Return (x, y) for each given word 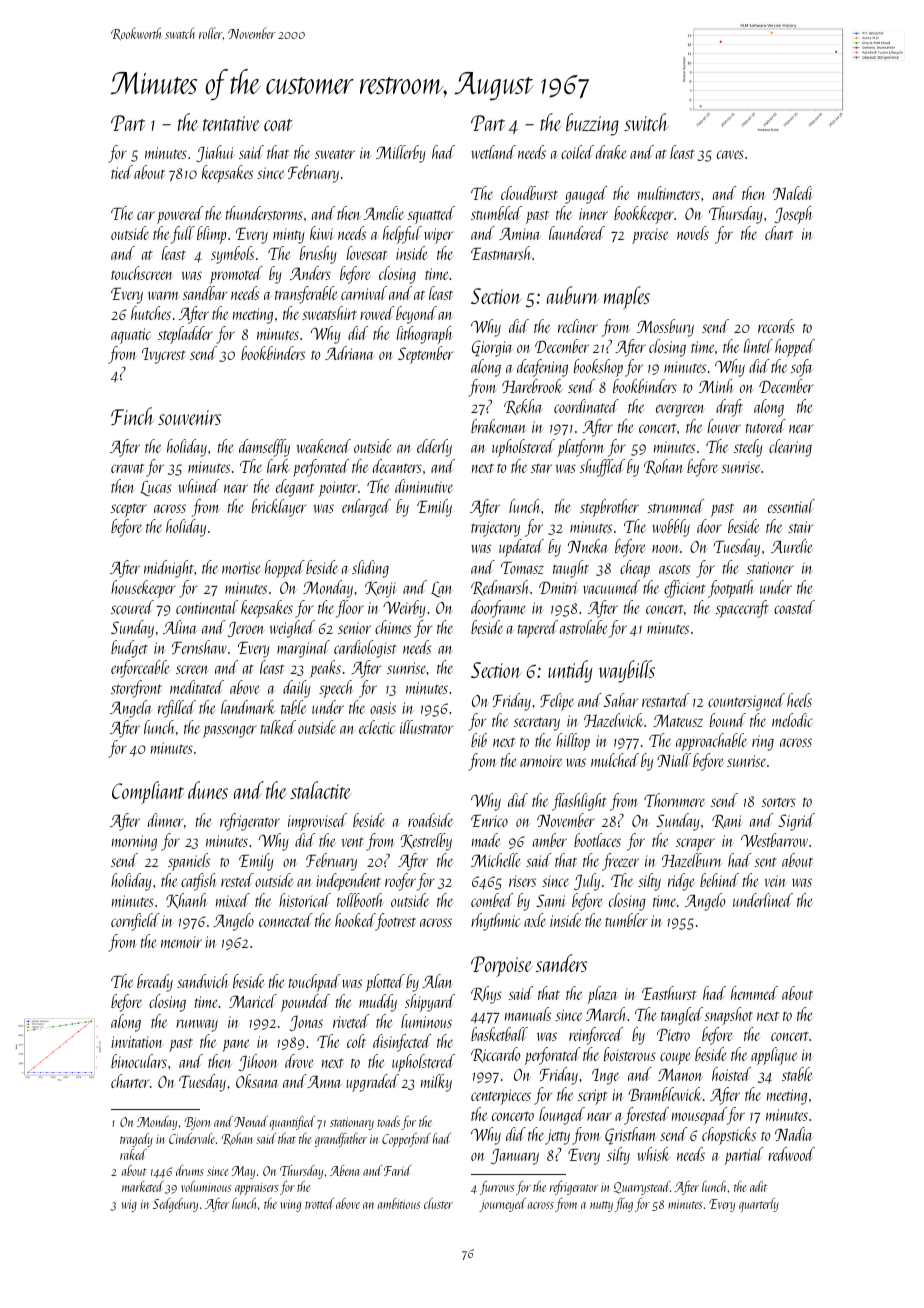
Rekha (523, 407)
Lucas (156, 488)
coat (278, 125)
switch (646, 122)
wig (129, 1206)
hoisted (731, 1074)
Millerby (401, 154)
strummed (676, 506)
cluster (438, 1203)
